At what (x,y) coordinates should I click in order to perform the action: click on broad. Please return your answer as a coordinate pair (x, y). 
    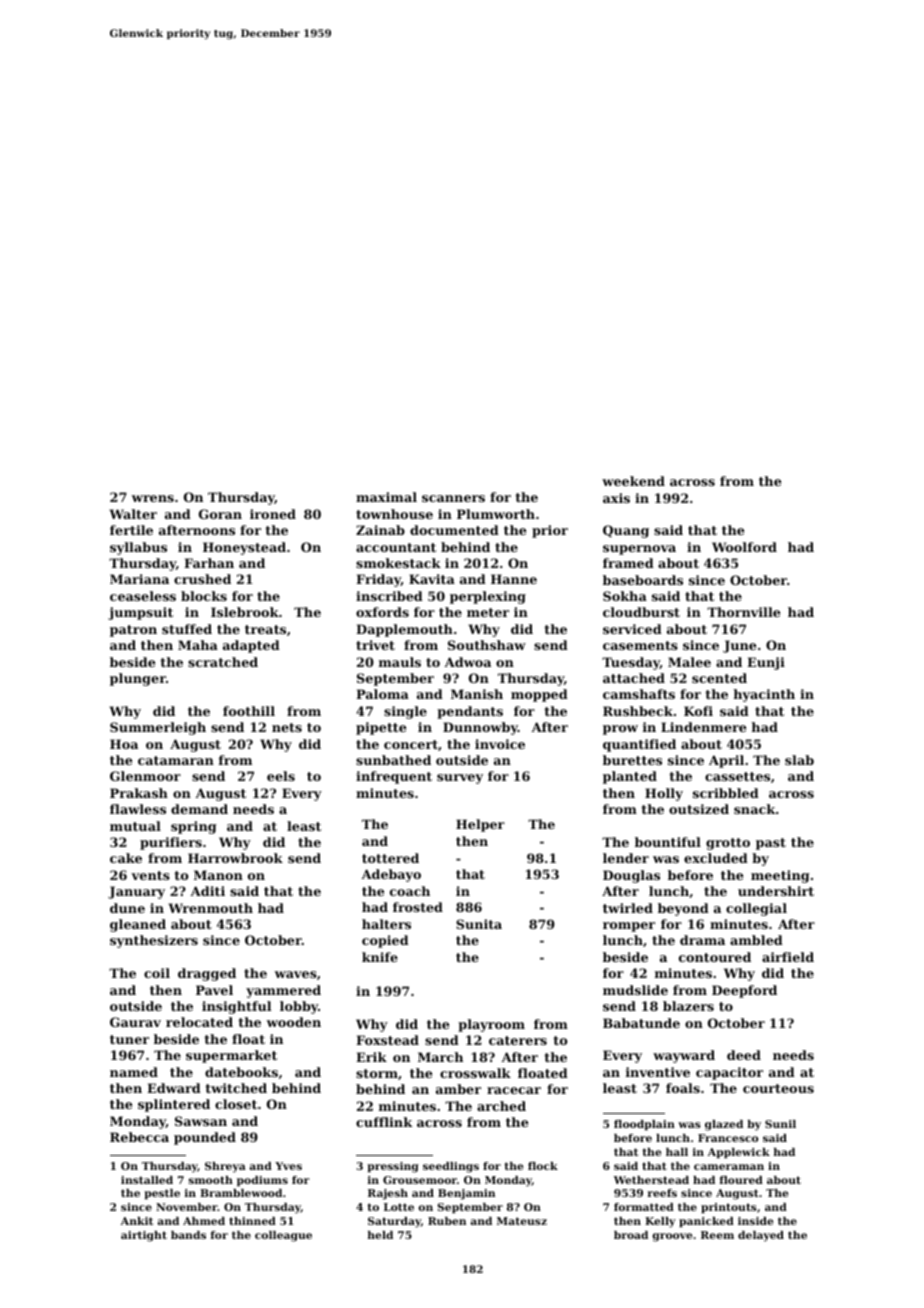
    Looking at the image, I should click on (631, 1235).
